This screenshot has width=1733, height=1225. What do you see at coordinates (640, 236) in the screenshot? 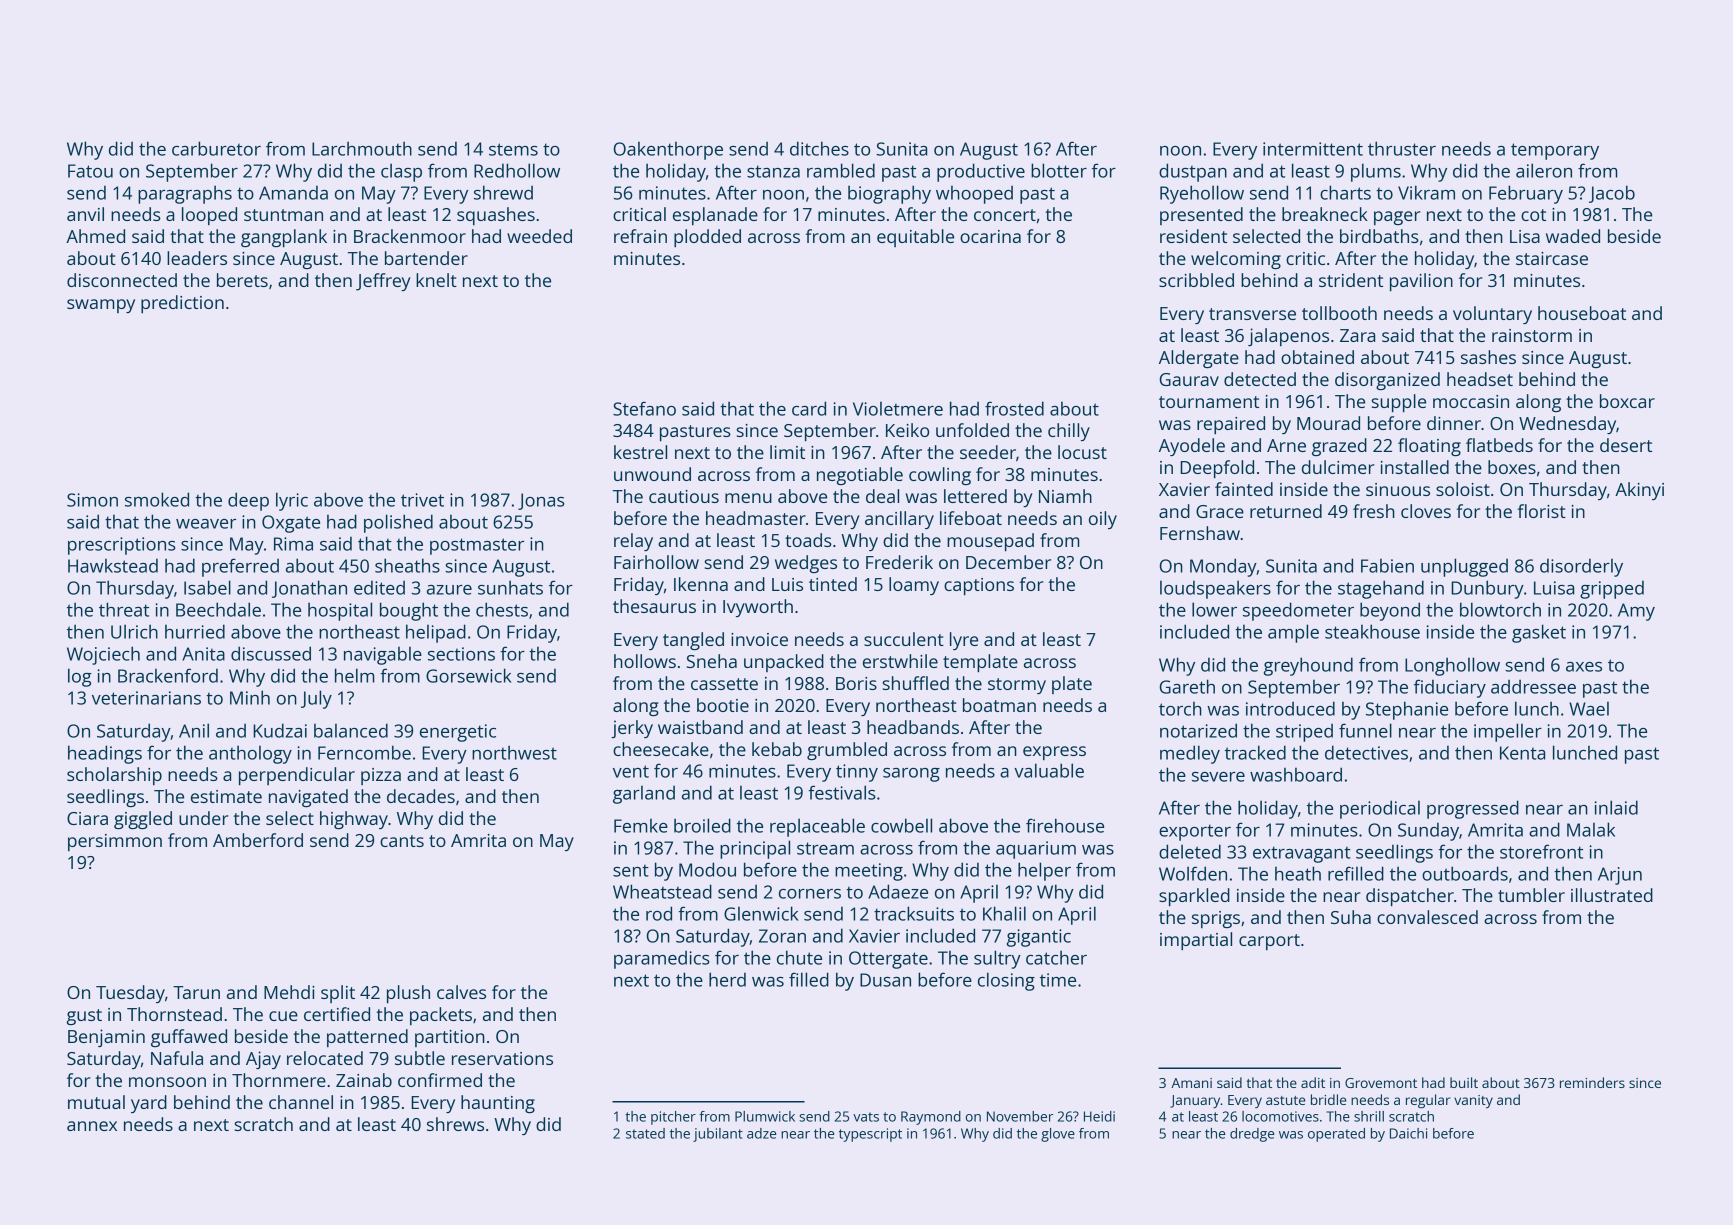
I see `refrain` at bounding box center [640, 236].
